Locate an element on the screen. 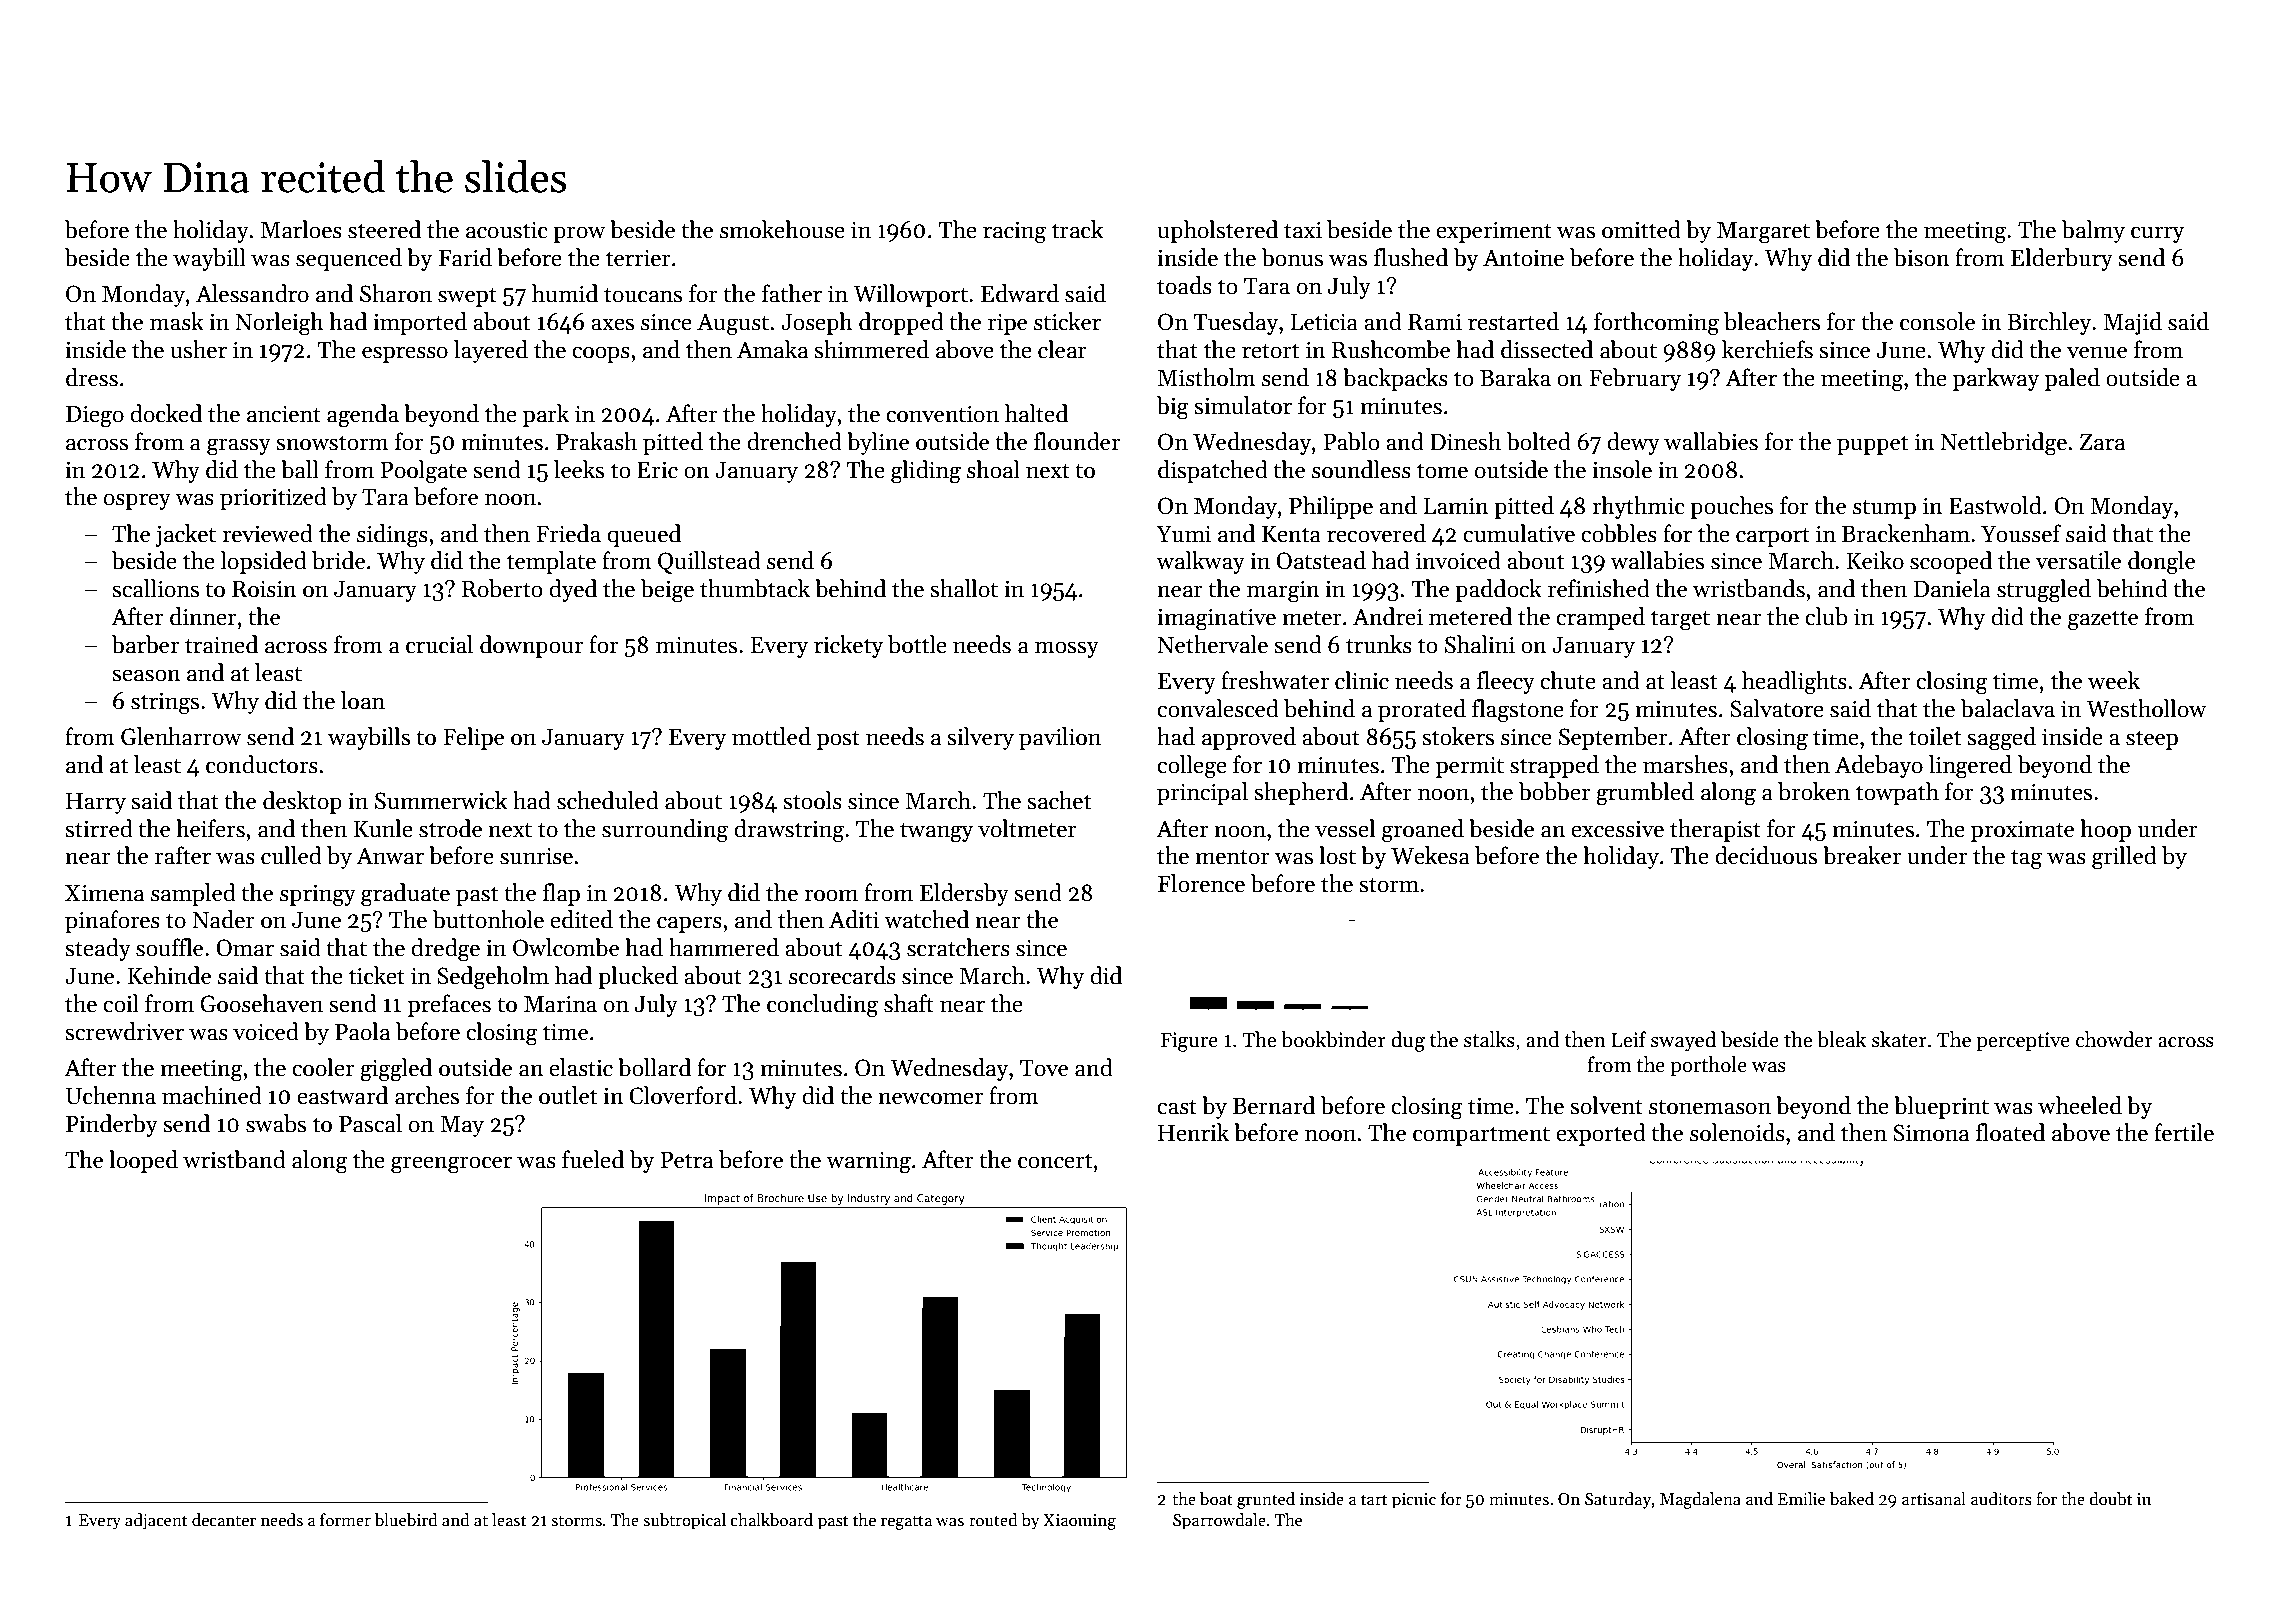 This screenshot has width=2282, height=1614. gliding is located at coordinates (926, 472).
